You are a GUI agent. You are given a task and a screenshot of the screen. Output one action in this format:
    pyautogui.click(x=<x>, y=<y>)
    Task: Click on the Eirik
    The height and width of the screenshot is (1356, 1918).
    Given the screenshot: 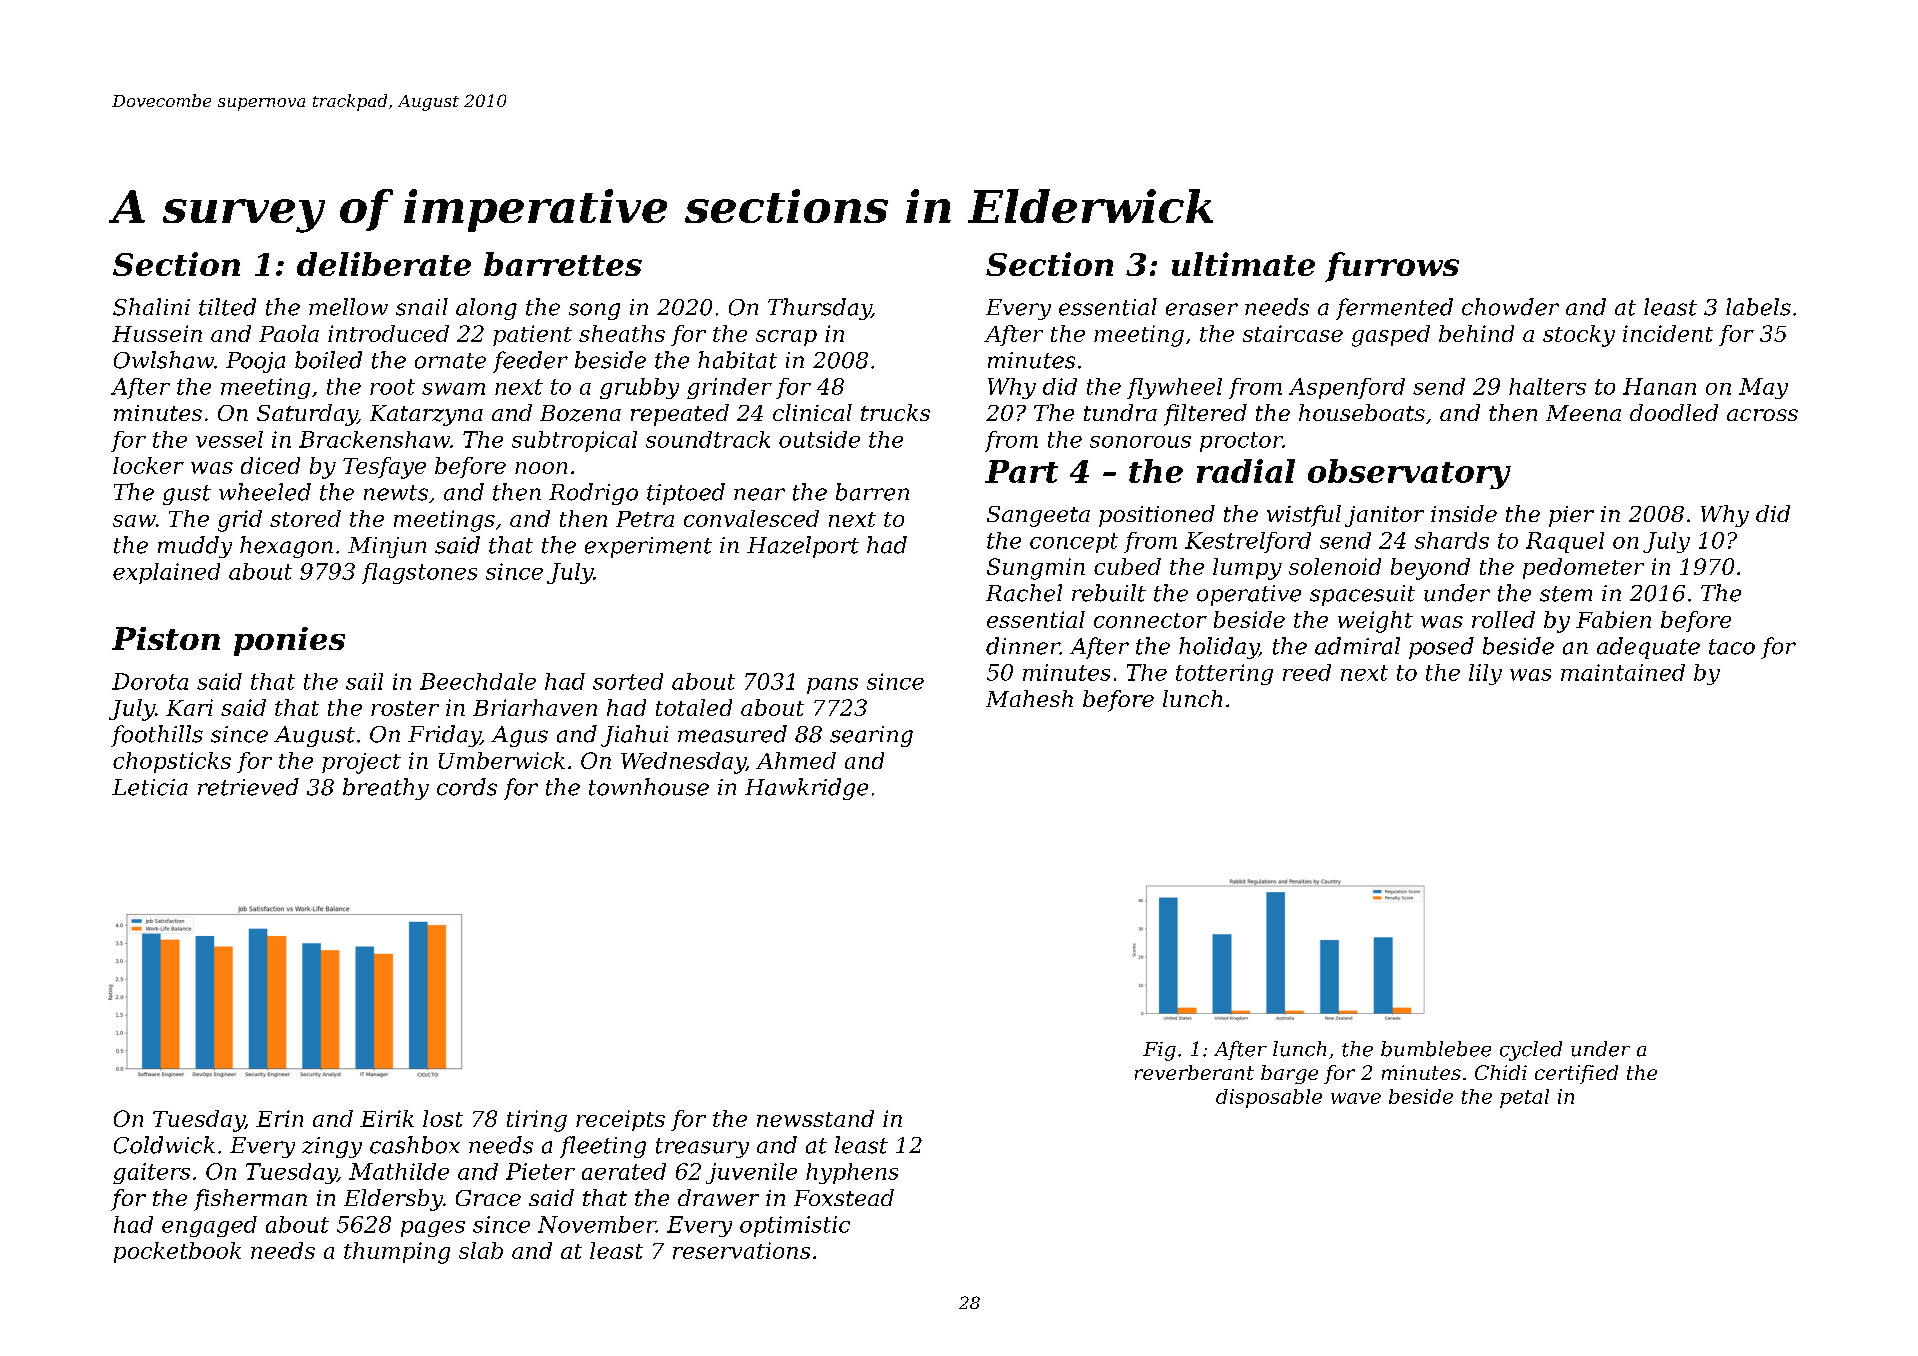 What is the action you would take?
    pyautogui.click(x=387, y=1118)
